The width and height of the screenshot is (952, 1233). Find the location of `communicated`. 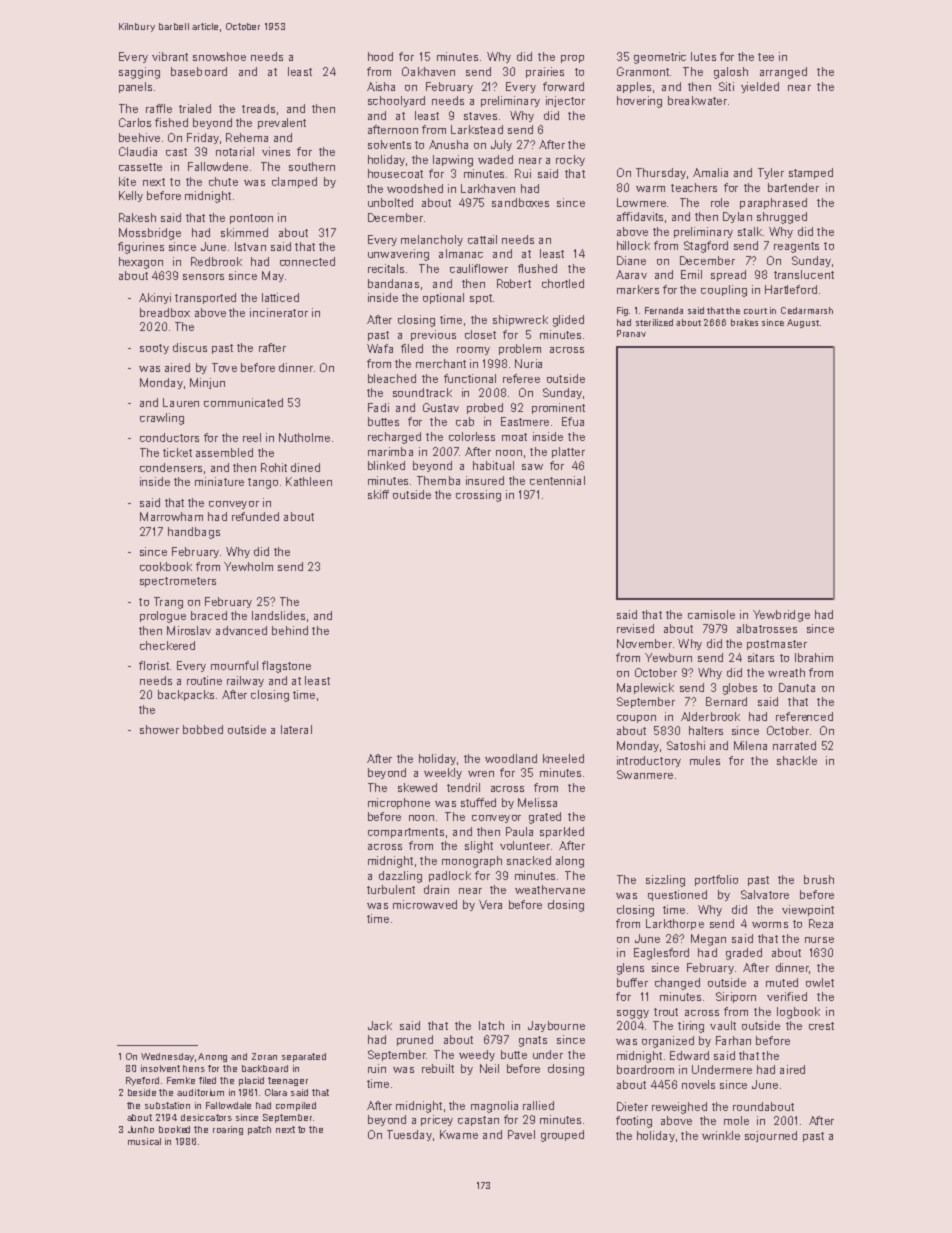

communicated is located at coordinates (243, 402).
